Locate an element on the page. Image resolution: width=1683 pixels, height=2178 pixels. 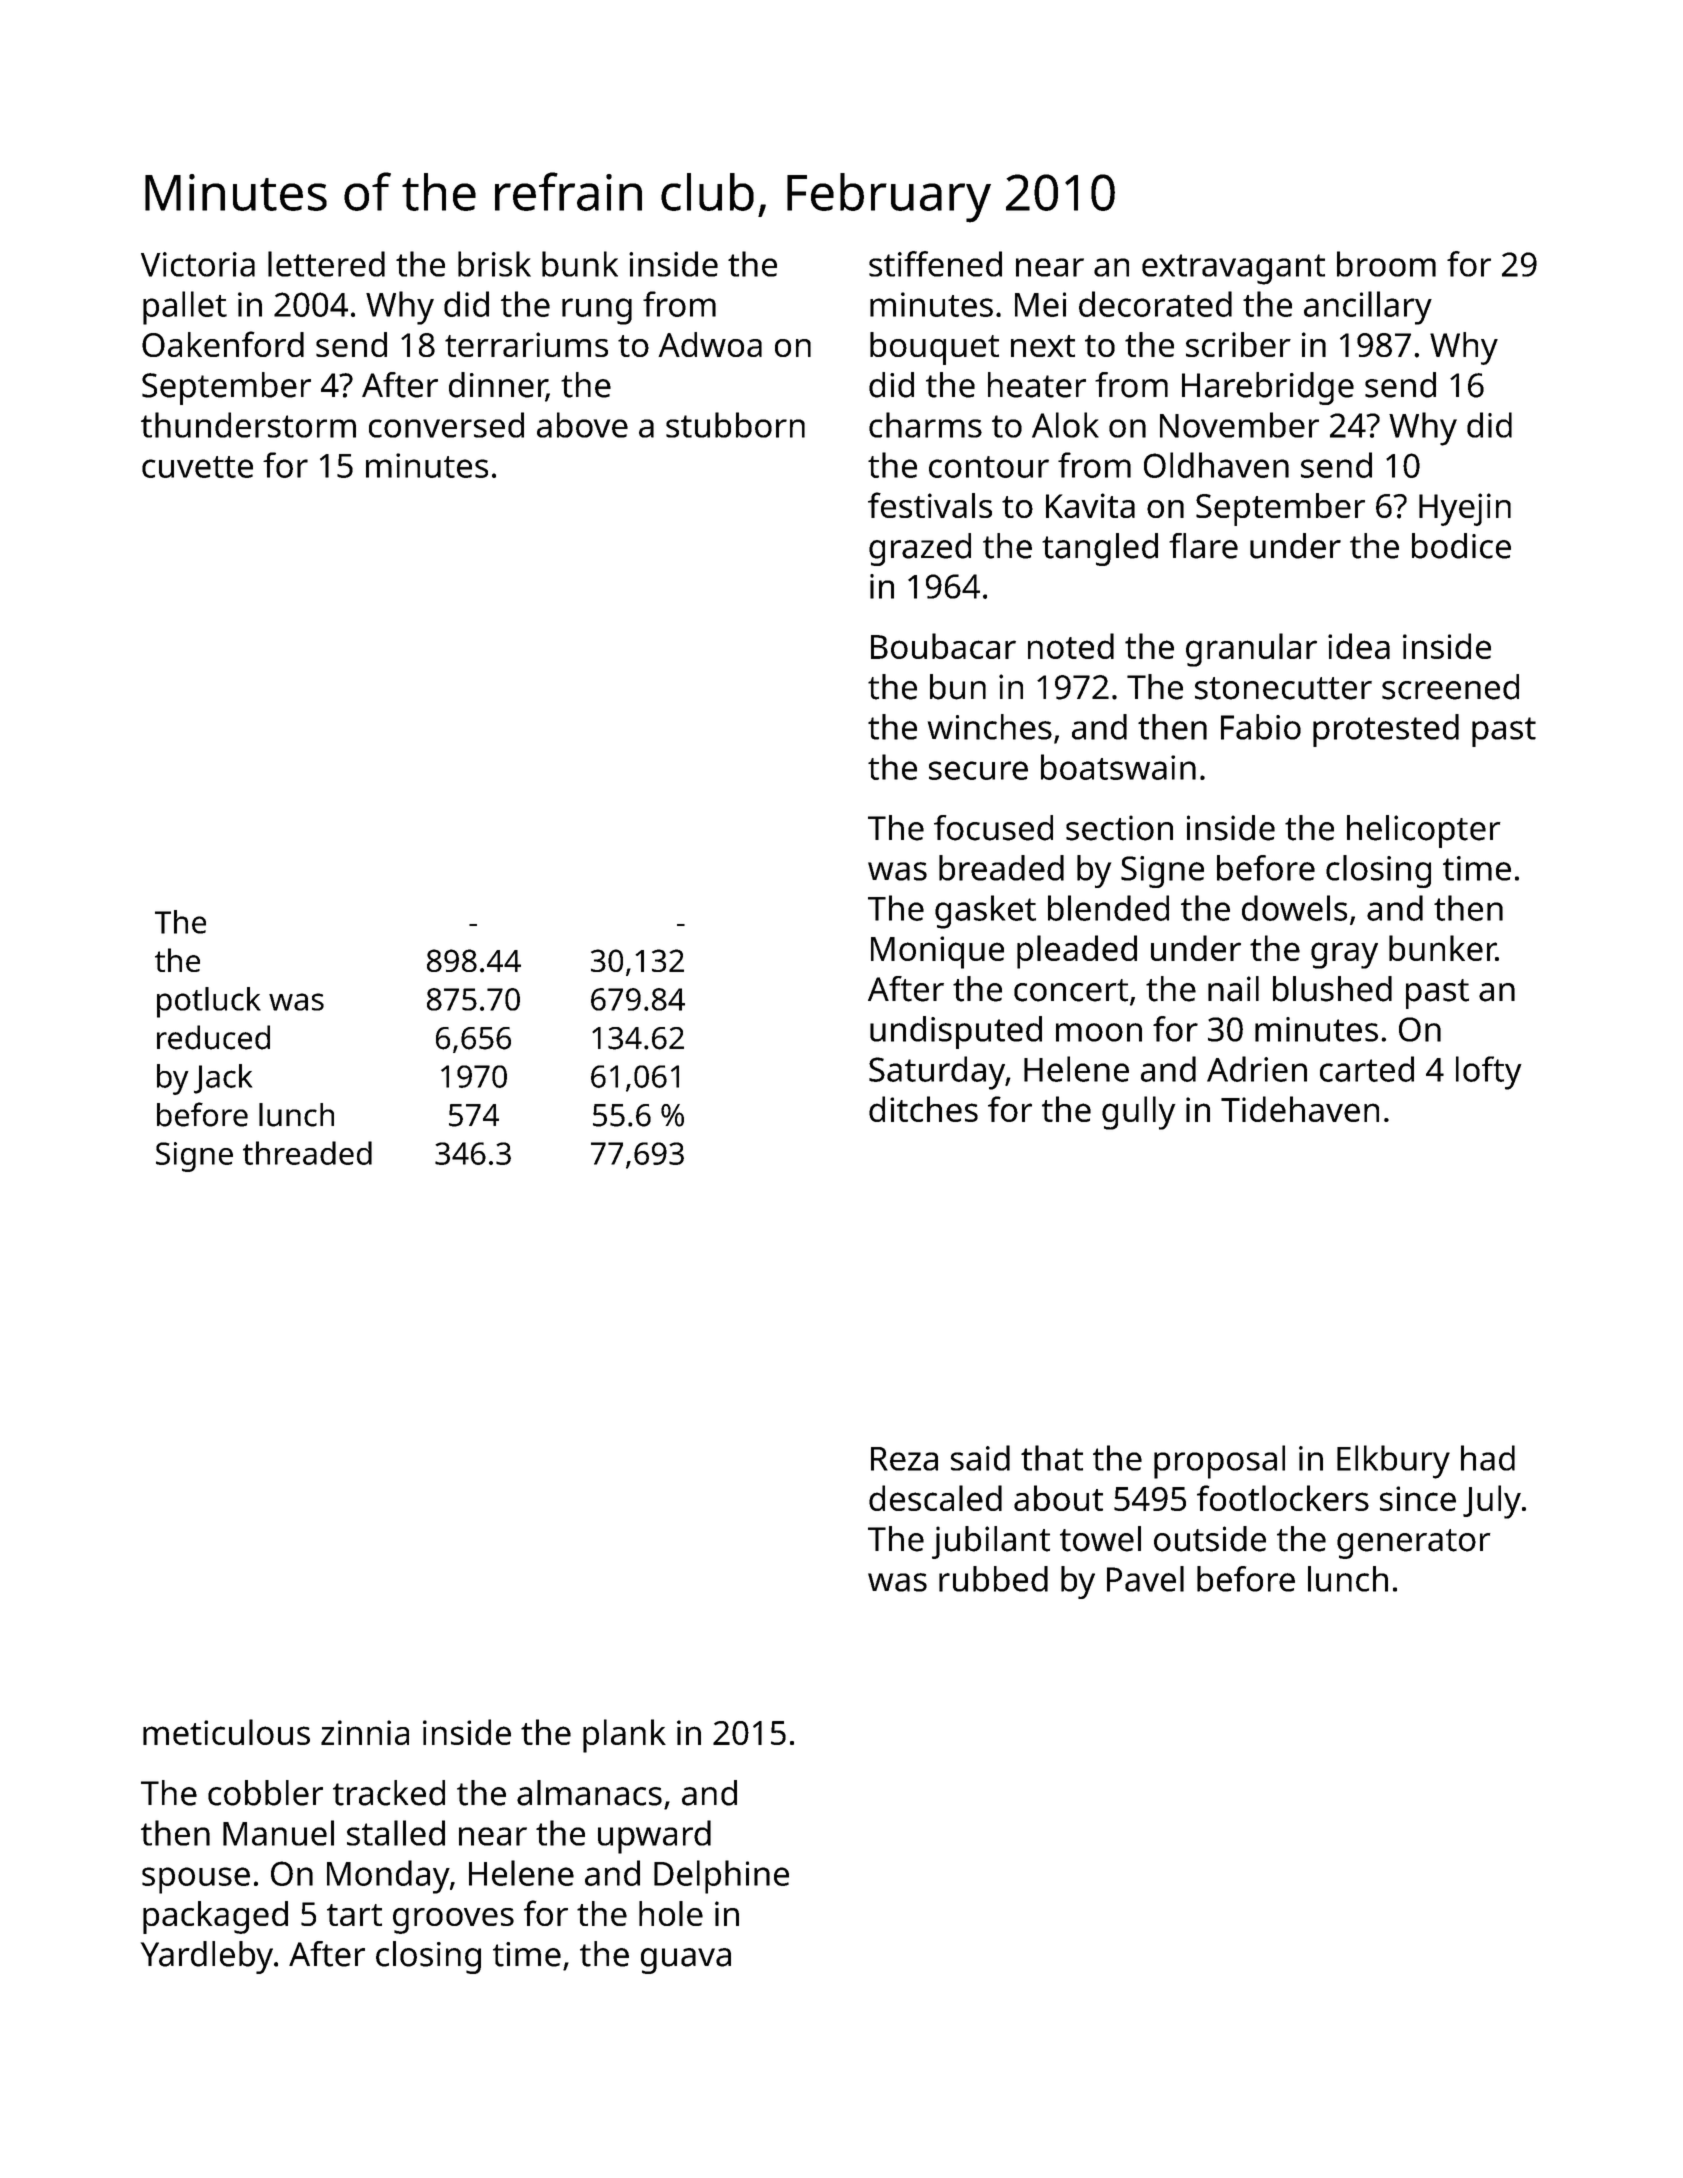
lofty is located at coordinates (1489, 1073).
